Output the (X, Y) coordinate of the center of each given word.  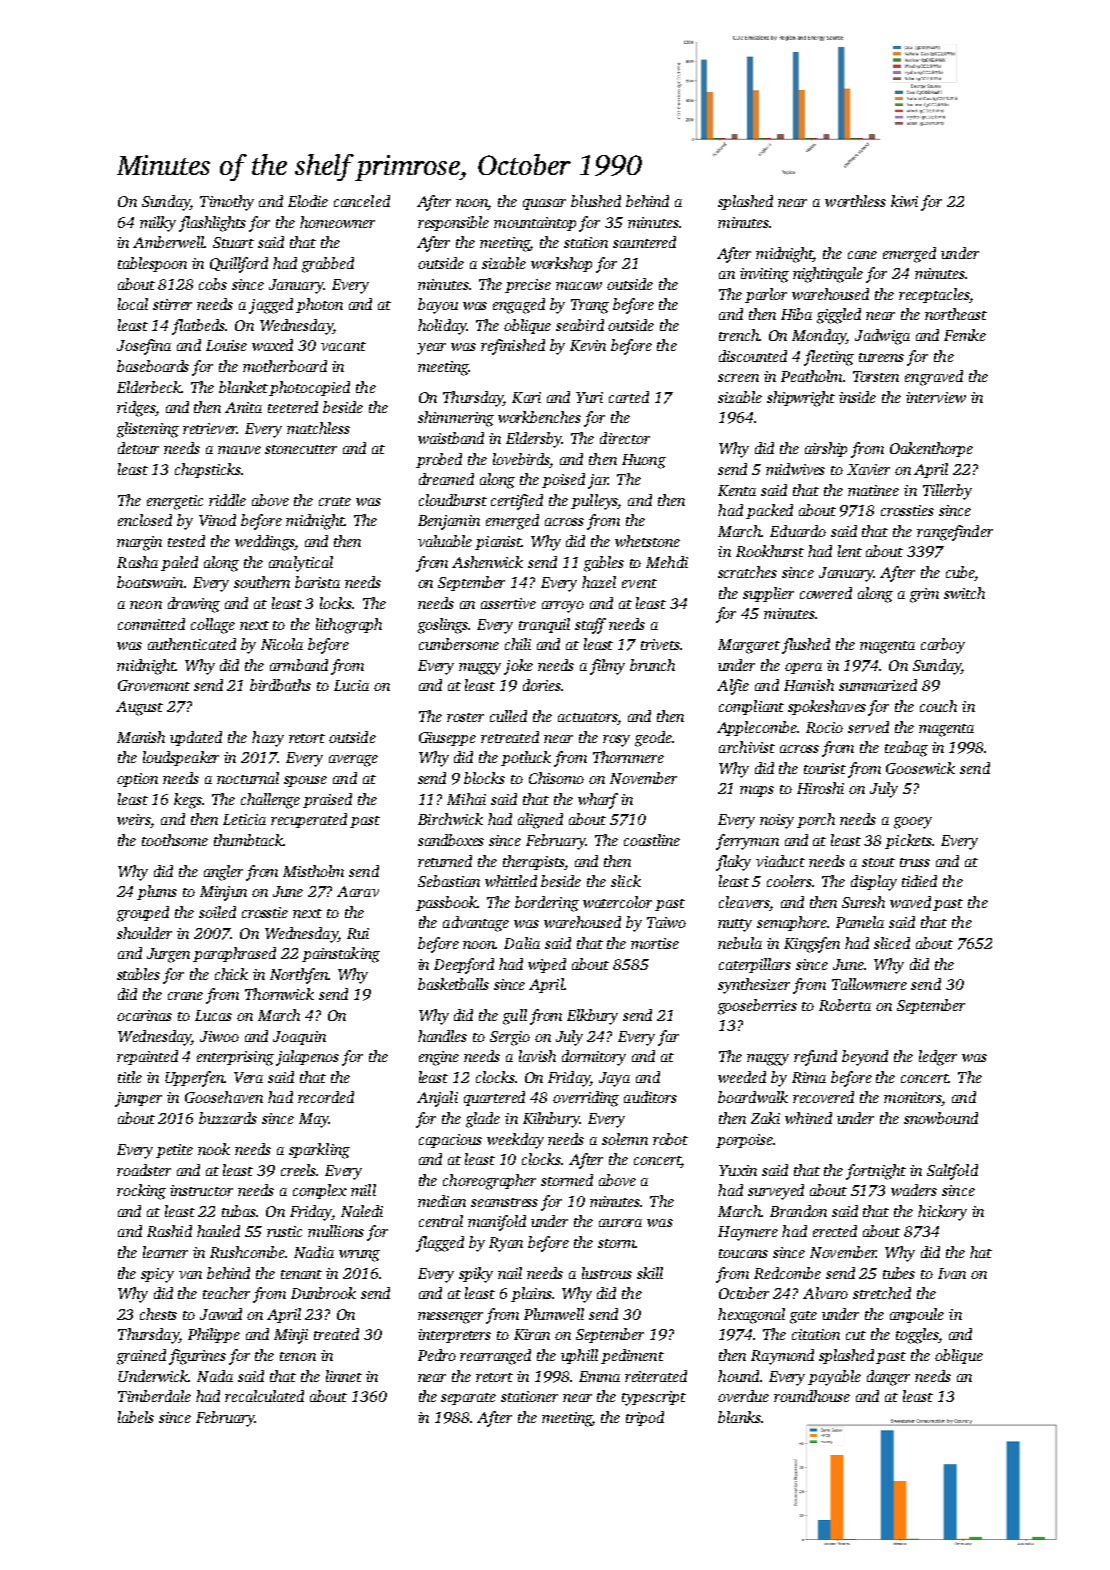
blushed (596, 201)
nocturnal (248, 778)
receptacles (934, 295)
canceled (362, 201)
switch (964, 593)
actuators (587, 717)
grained (141, 1357)
